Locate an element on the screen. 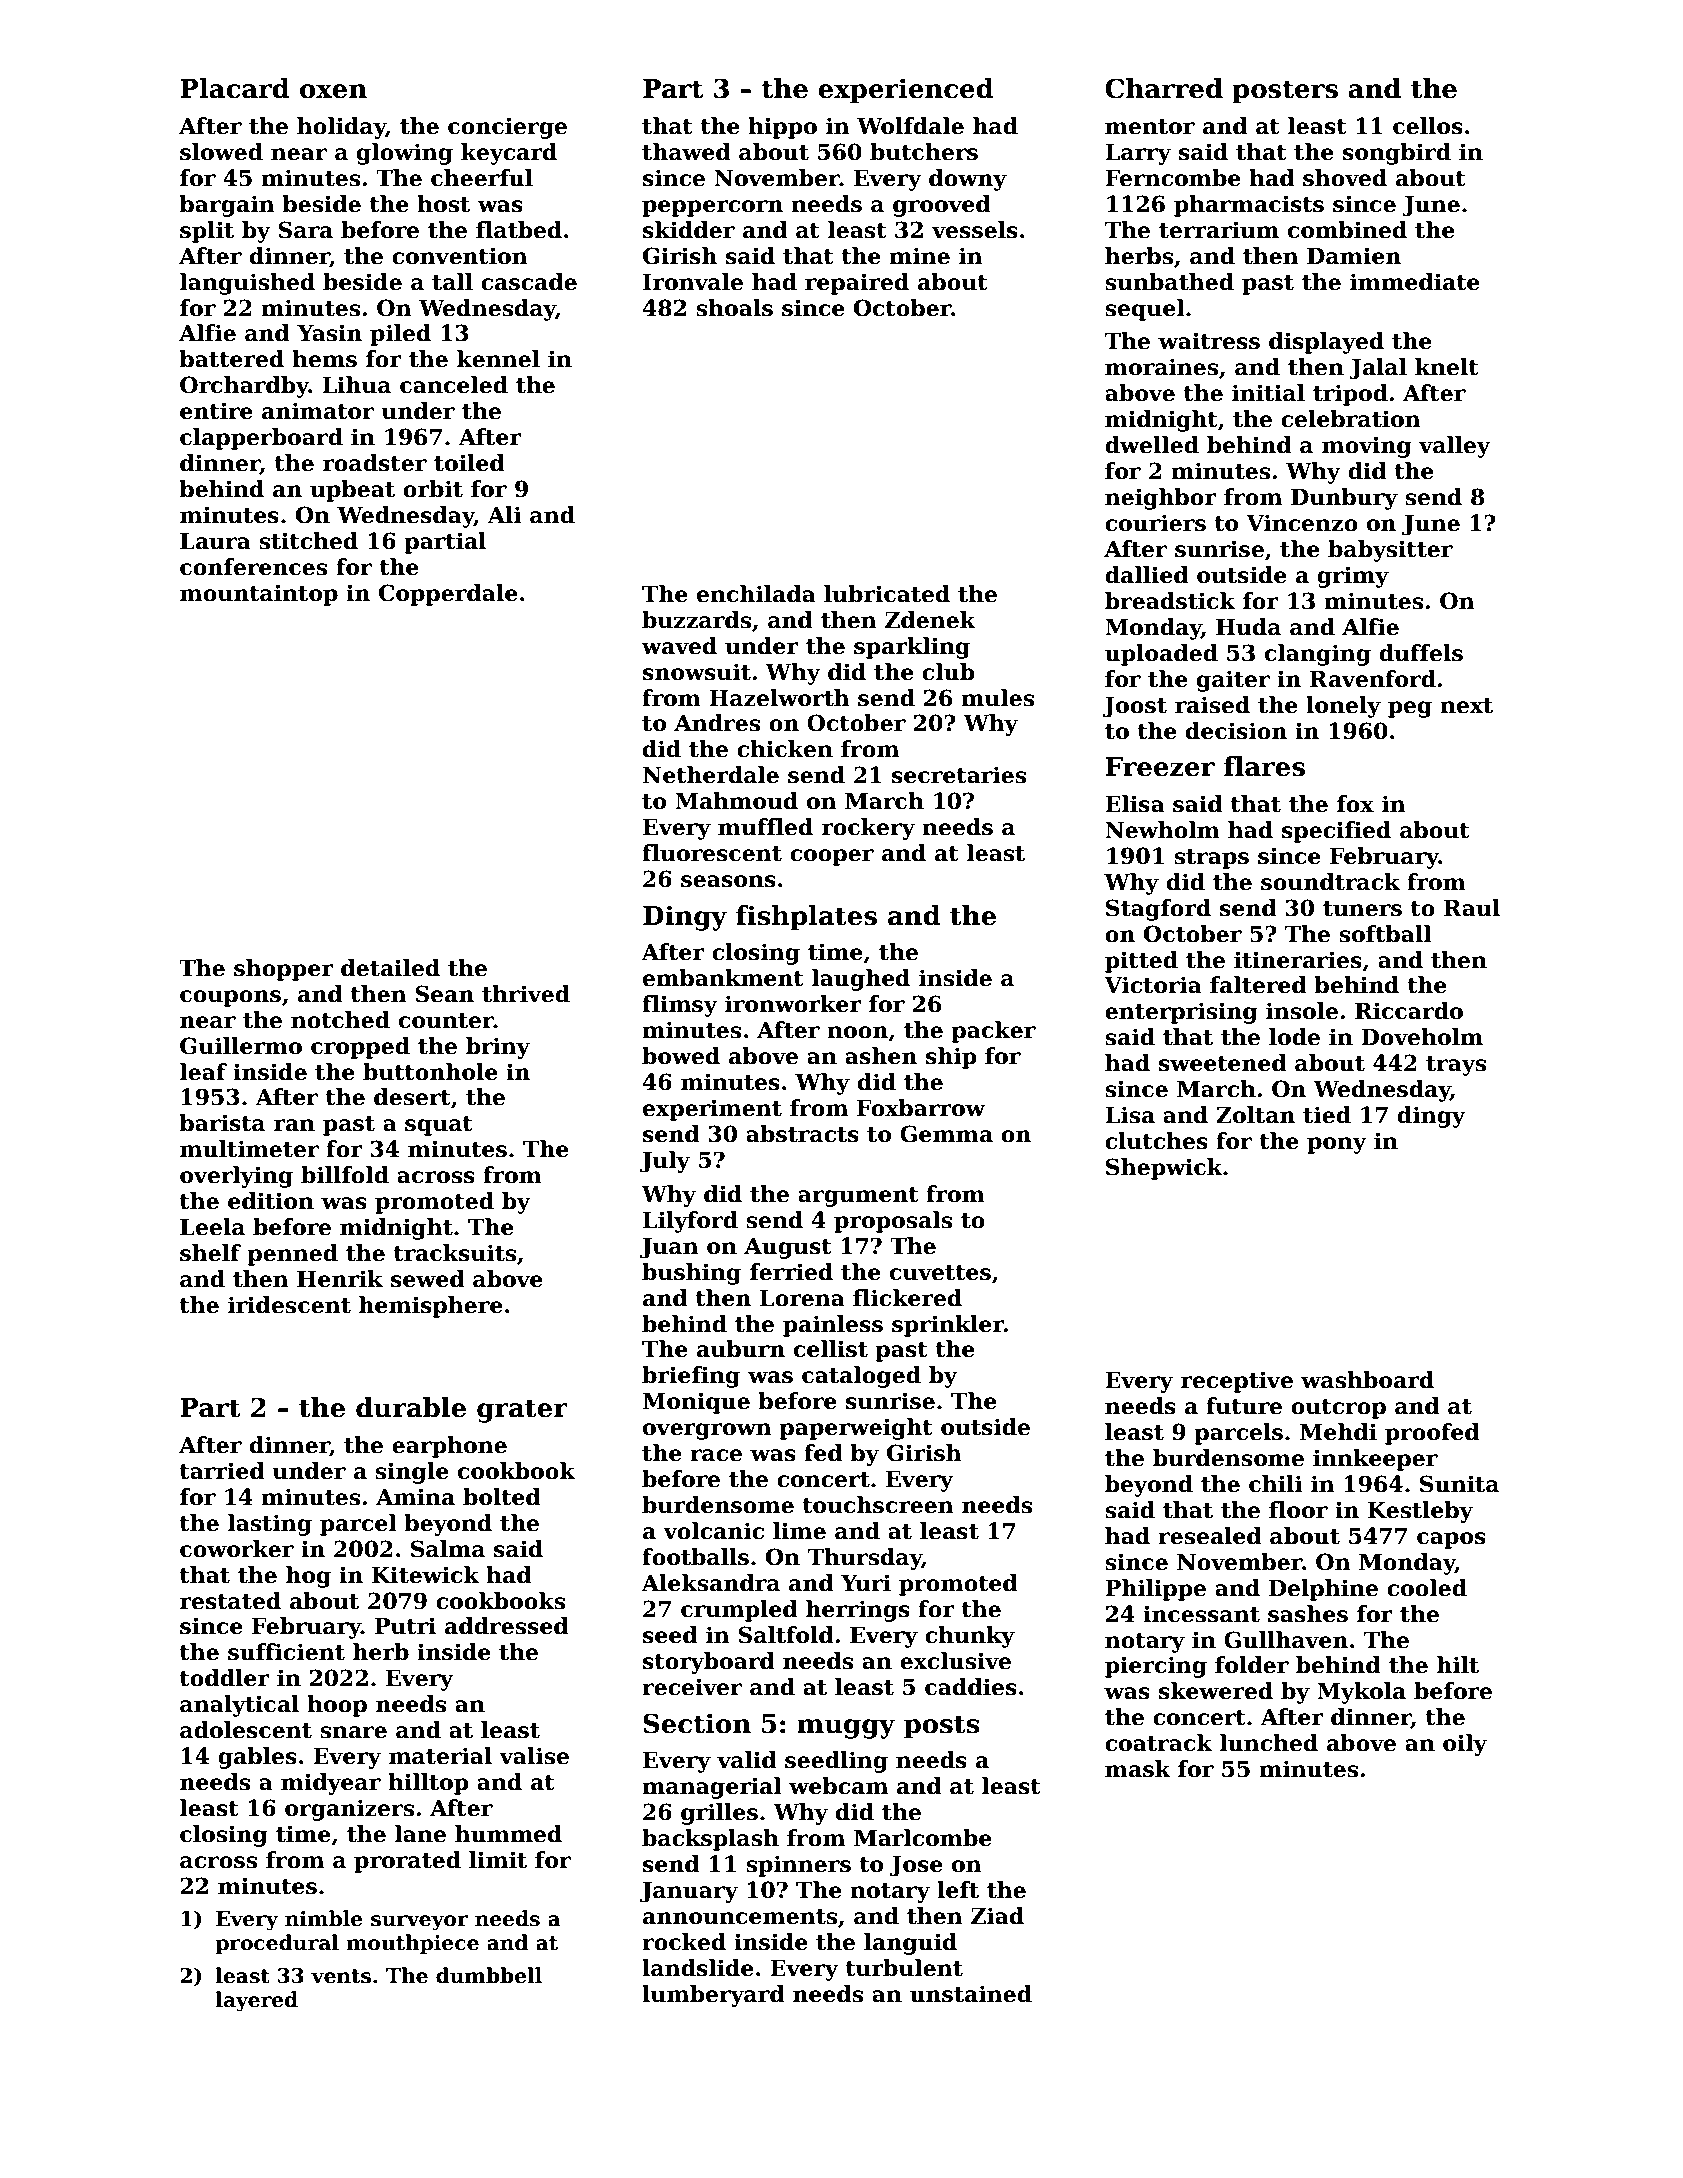 This screenshot has height=2178, width=1683. split is located at coordinates (207, 232).
